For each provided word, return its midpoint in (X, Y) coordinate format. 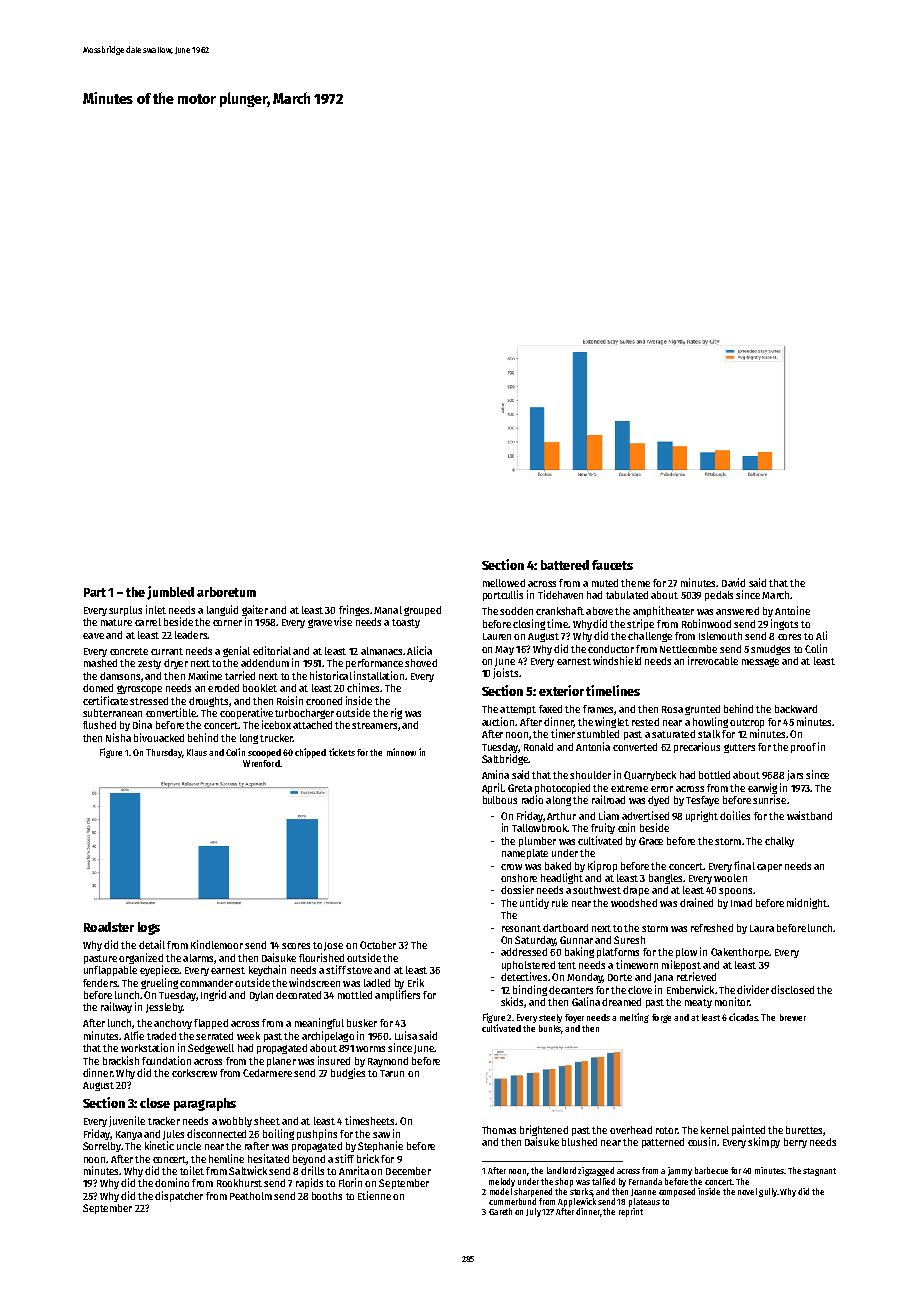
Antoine (792, 610)
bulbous (500, 800)
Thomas (499, 1130)
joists (505, 673)
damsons (120, 676)
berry (795, 1143)
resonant (521, 928)
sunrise (769, 799)
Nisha (118, 737)
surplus (125, 611)
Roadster (109, 927)
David (733, 582)
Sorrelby (102, 1147)
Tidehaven (560, 594)
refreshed (712, 928)
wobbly (235, 1122)
